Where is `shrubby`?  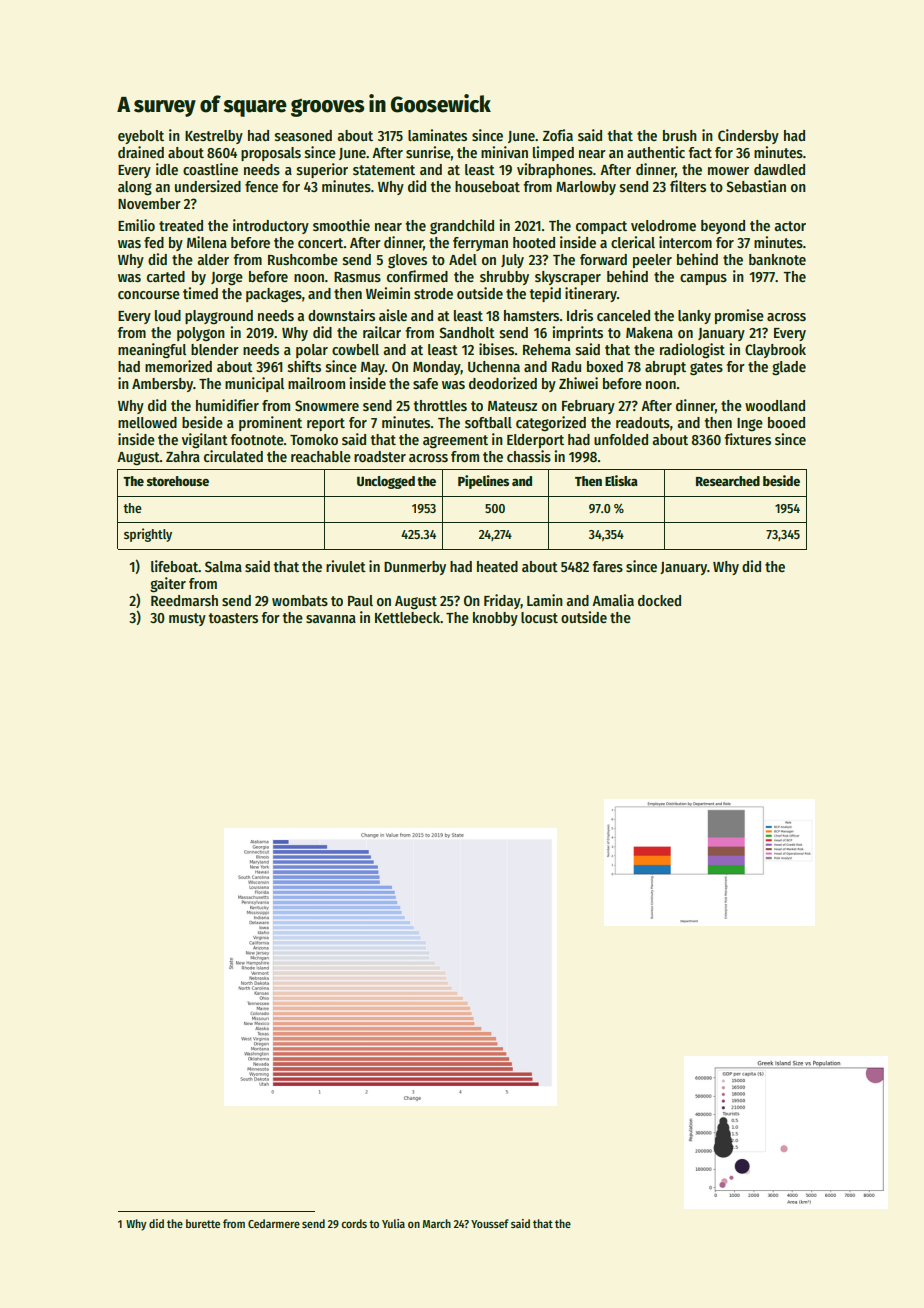
shrubby is located at coordinates (504, 278).
